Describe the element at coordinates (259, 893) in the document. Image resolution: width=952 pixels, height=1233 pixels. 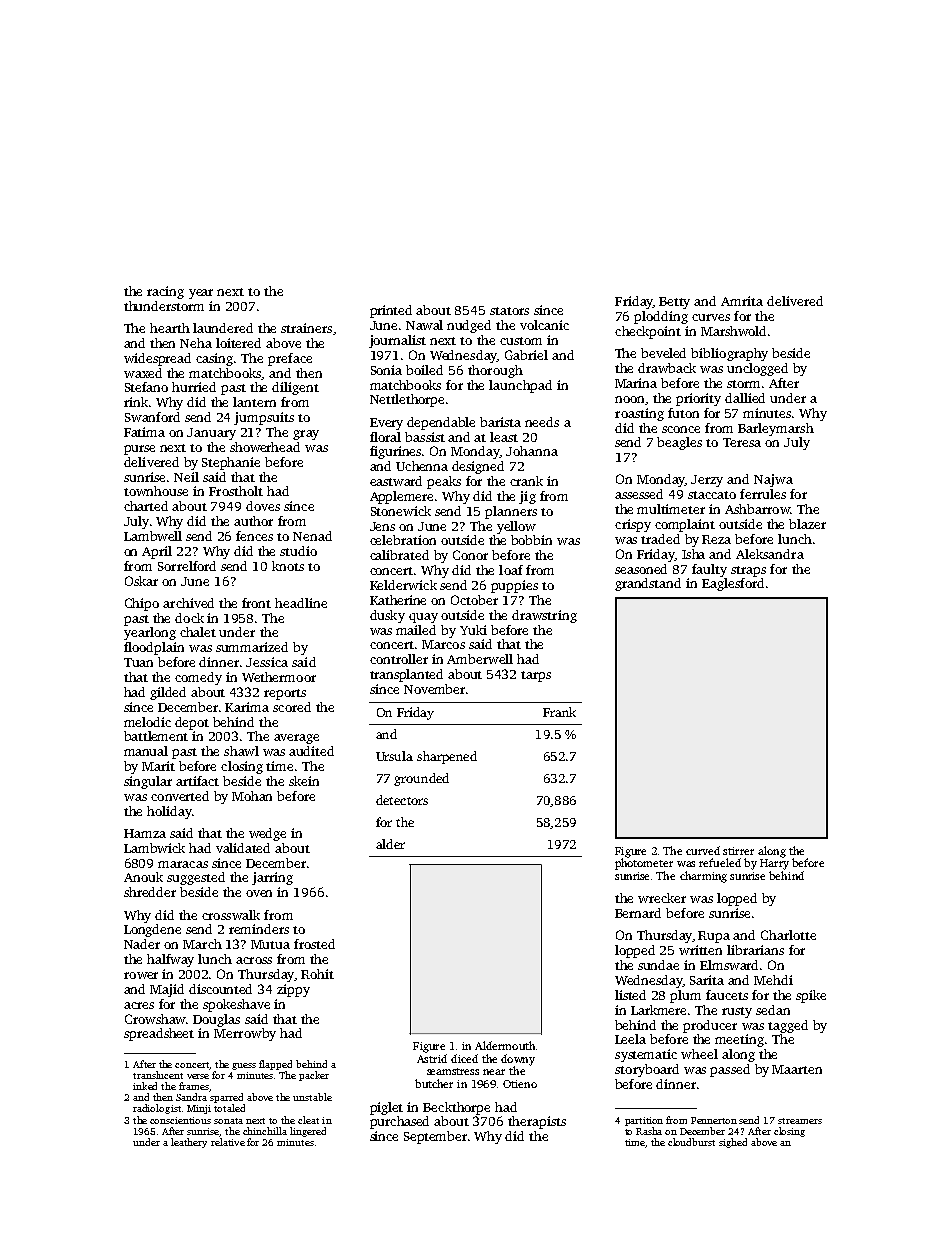
I see `oven` at that location.
